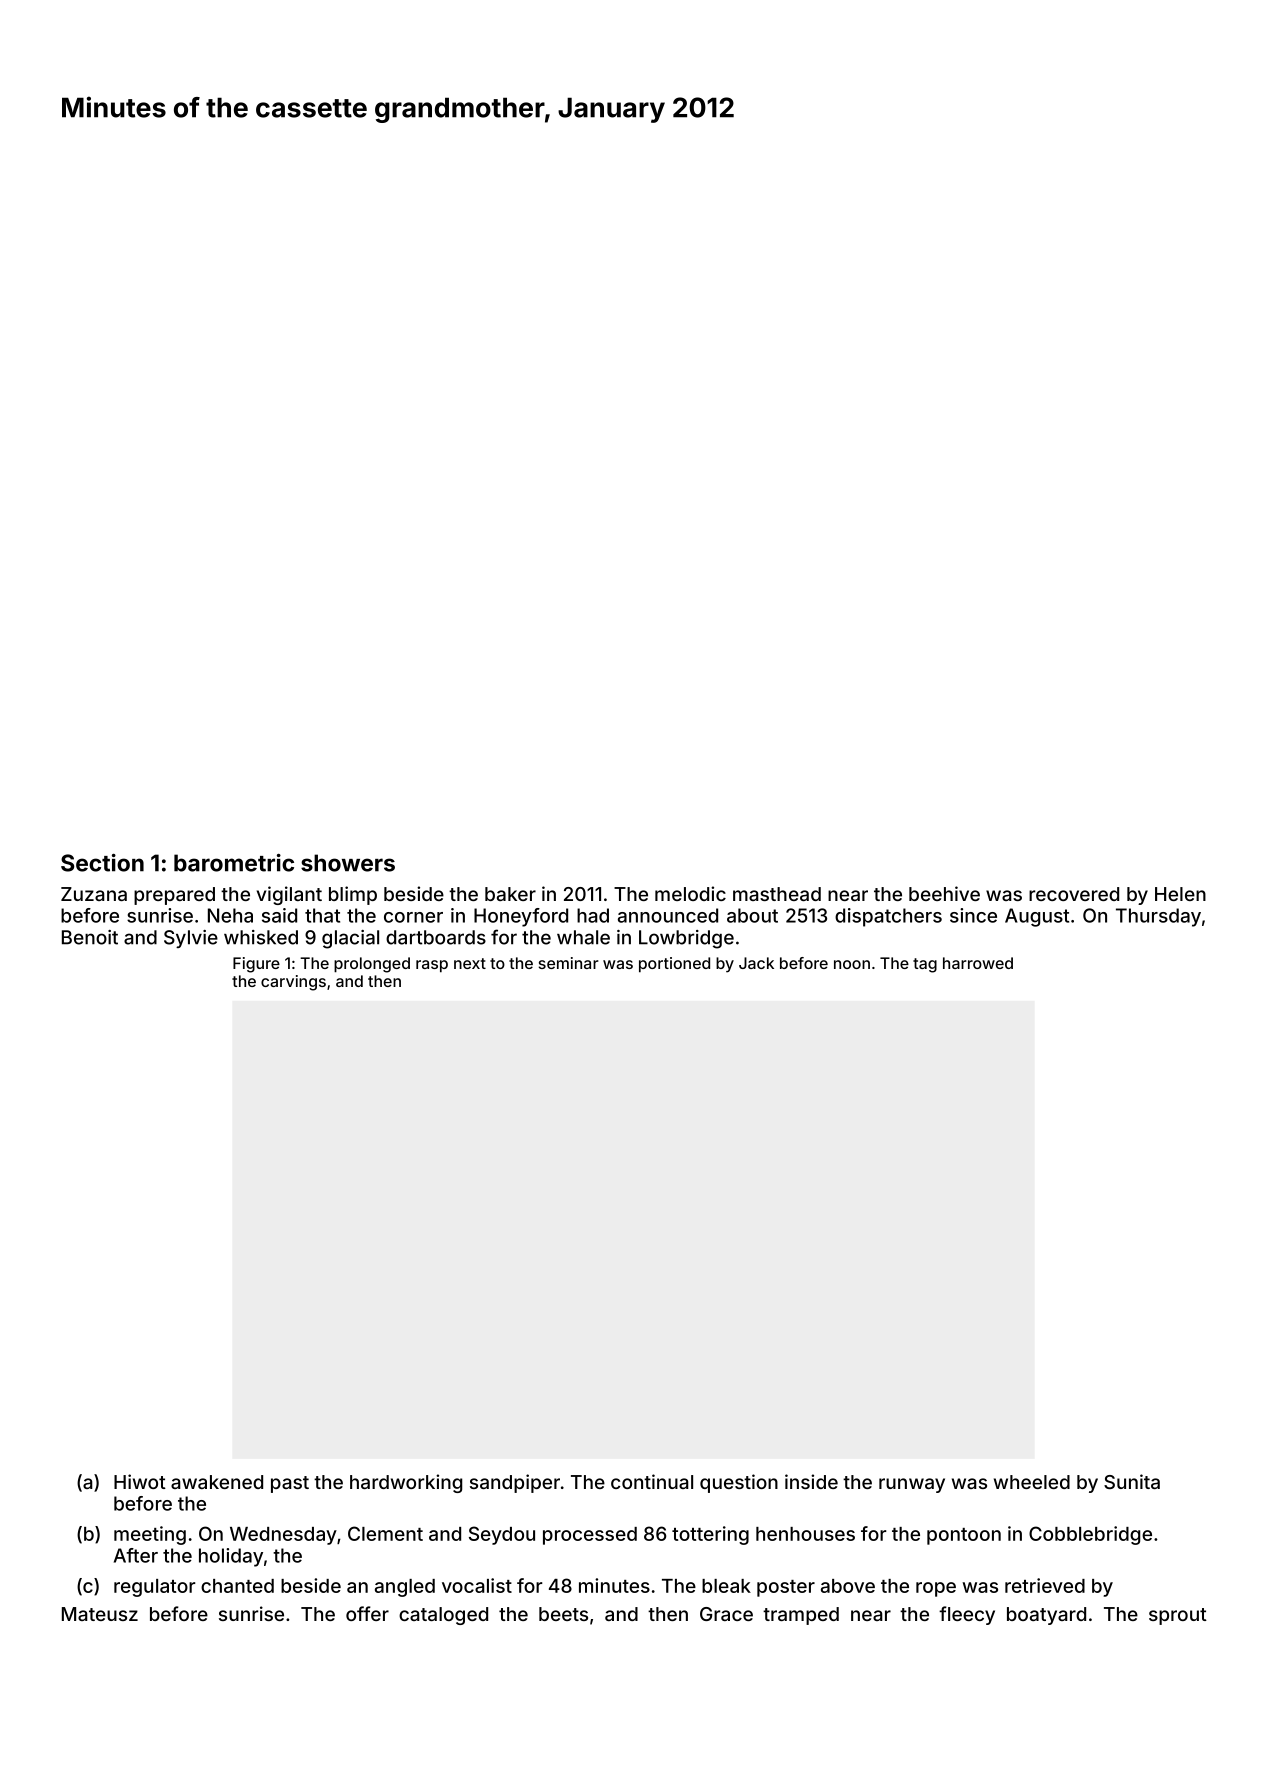 Image resolution: width=1267 pixels, height=1792 pixels. I want to click on Helen, so click(1180, 894).
